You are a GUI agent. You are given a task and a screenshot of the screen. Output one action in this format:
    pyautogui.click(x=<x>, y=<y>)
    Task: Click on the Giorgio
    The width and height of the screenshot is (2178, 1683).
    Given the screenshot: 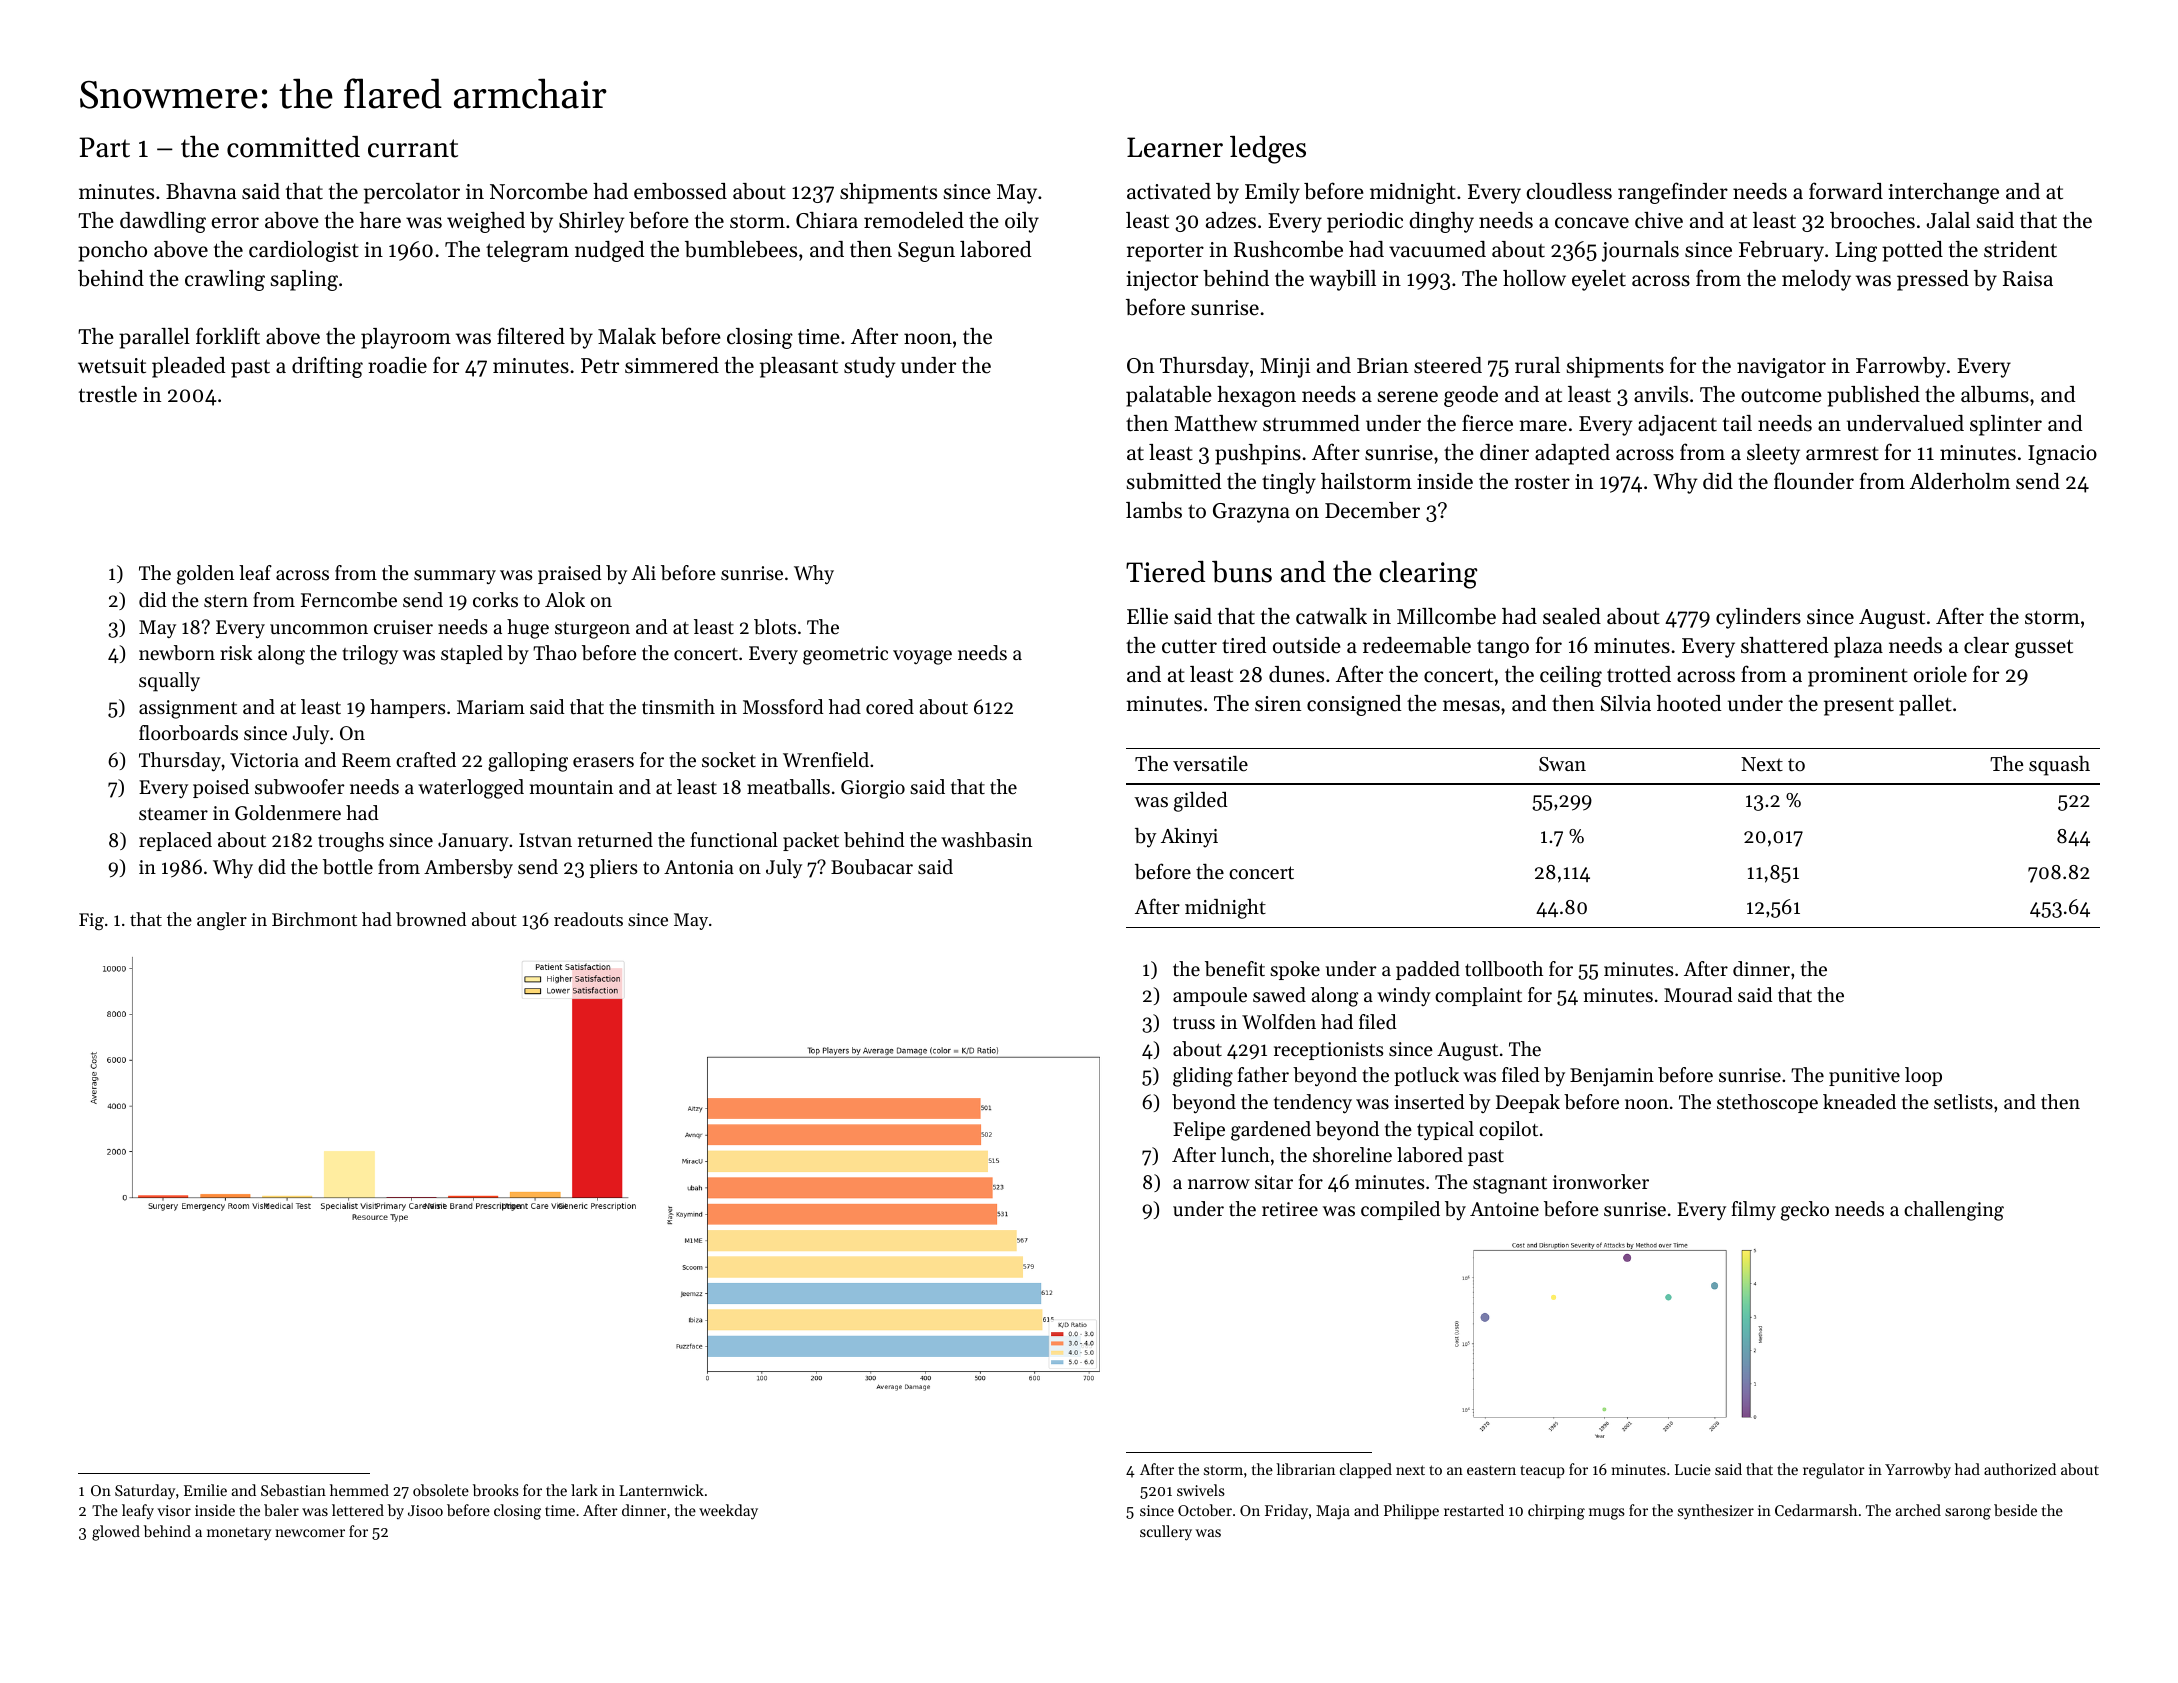 What is the action you would take?
    pyautogui.click(x=873, y=789)
